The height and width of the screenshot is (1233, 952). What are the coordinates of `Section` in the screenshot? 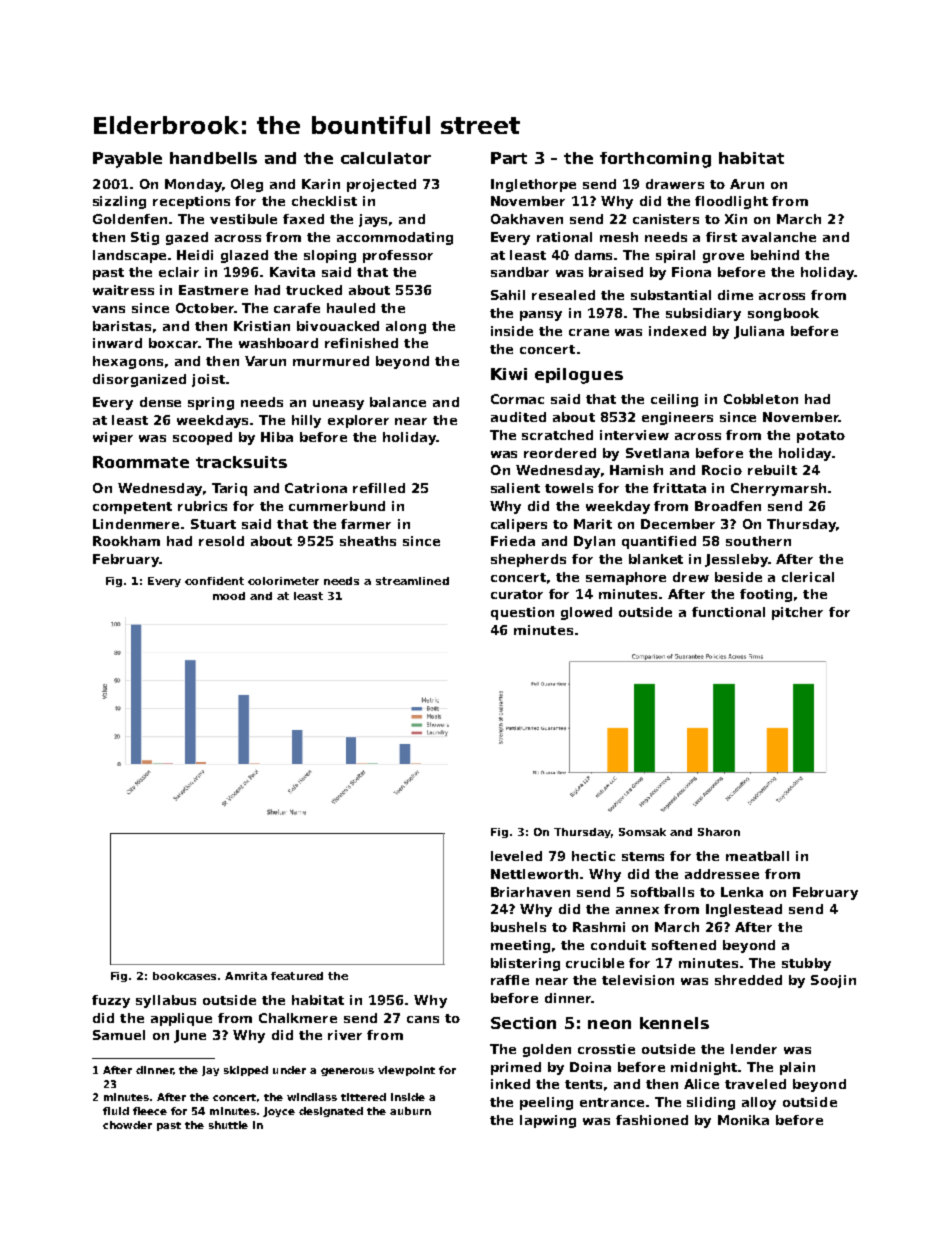 It's located at (523, 1023).
